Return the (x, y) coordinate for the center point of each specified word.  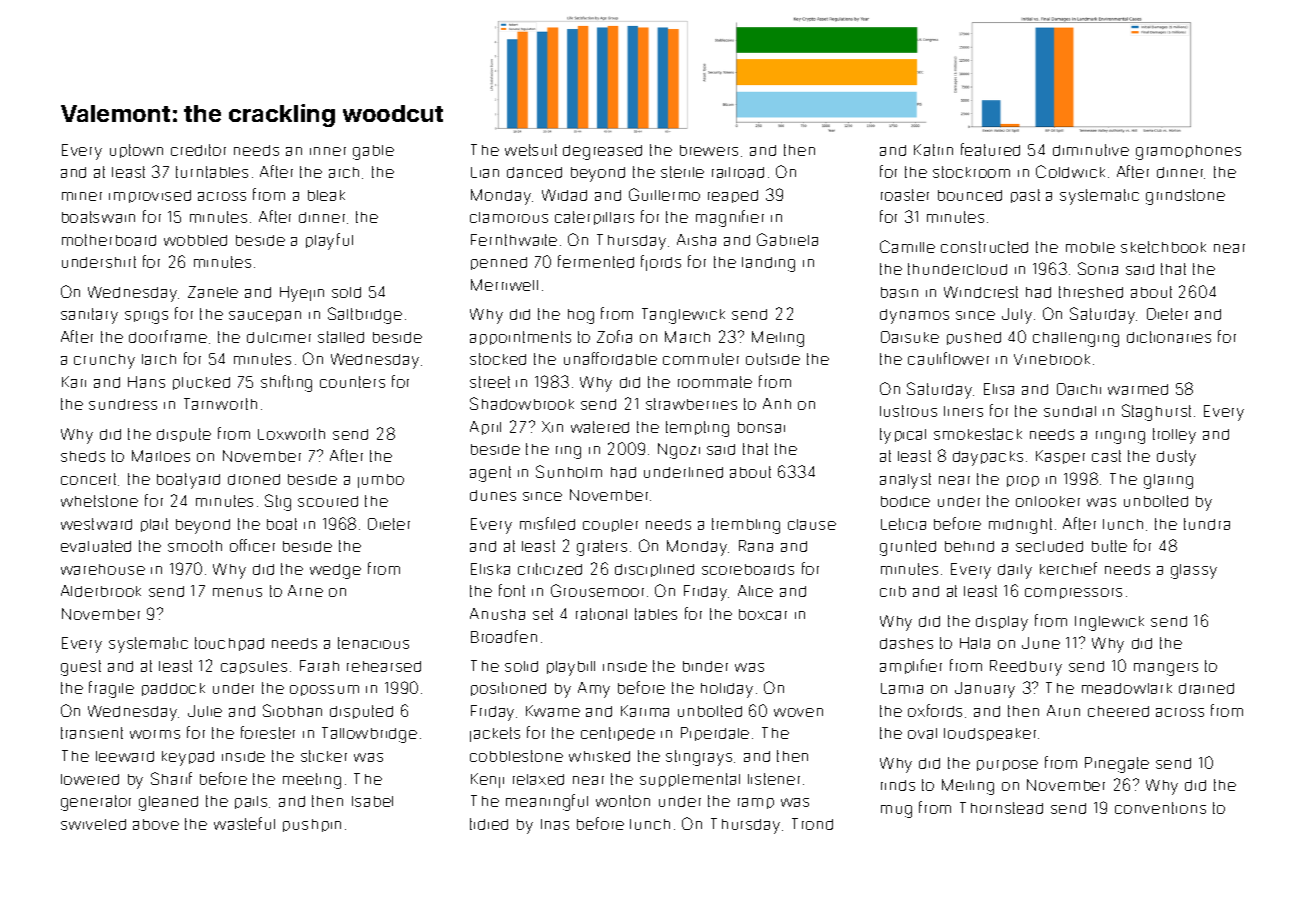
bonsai (761, 427)
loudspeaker (990, 734)
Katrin (933, 150)
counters (352, 382)
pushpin (312, 825)
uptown (136, 151)
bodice (905, 501)
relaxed (538, 779)
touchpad (229, 644)
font (512, 590)
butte (1109, 546)
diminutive (1091, 150)
